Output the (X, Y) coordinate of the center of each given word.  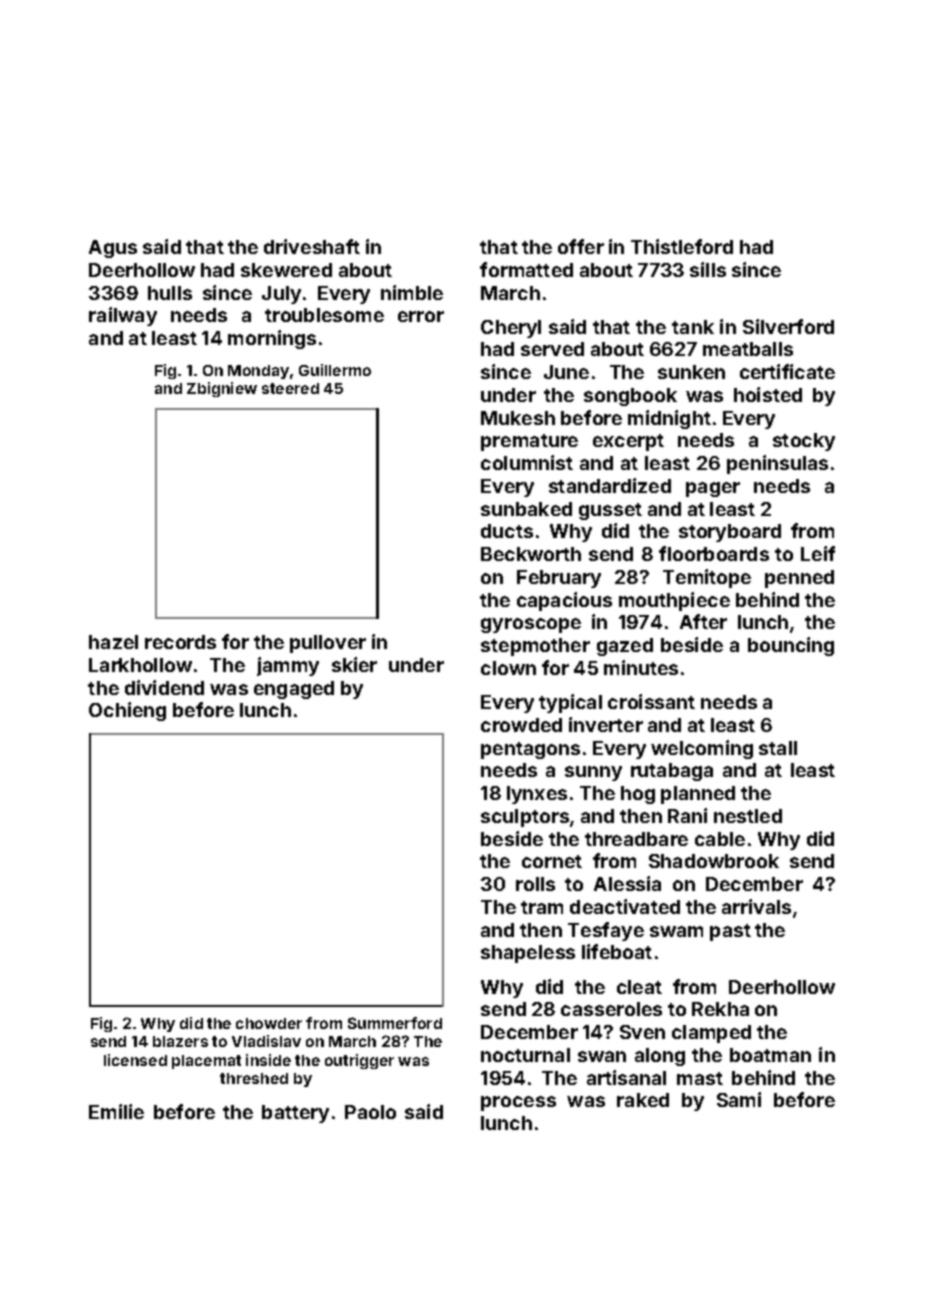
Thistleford (682, 246)
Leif (818, 553)
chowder (269, 1023)
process (518, 1103)
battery (295, 1114)
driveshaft (312, 246)
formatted (526, 269)
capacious (564, 601)
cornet (552, 861)
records (180, 642)
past (730, 932)
